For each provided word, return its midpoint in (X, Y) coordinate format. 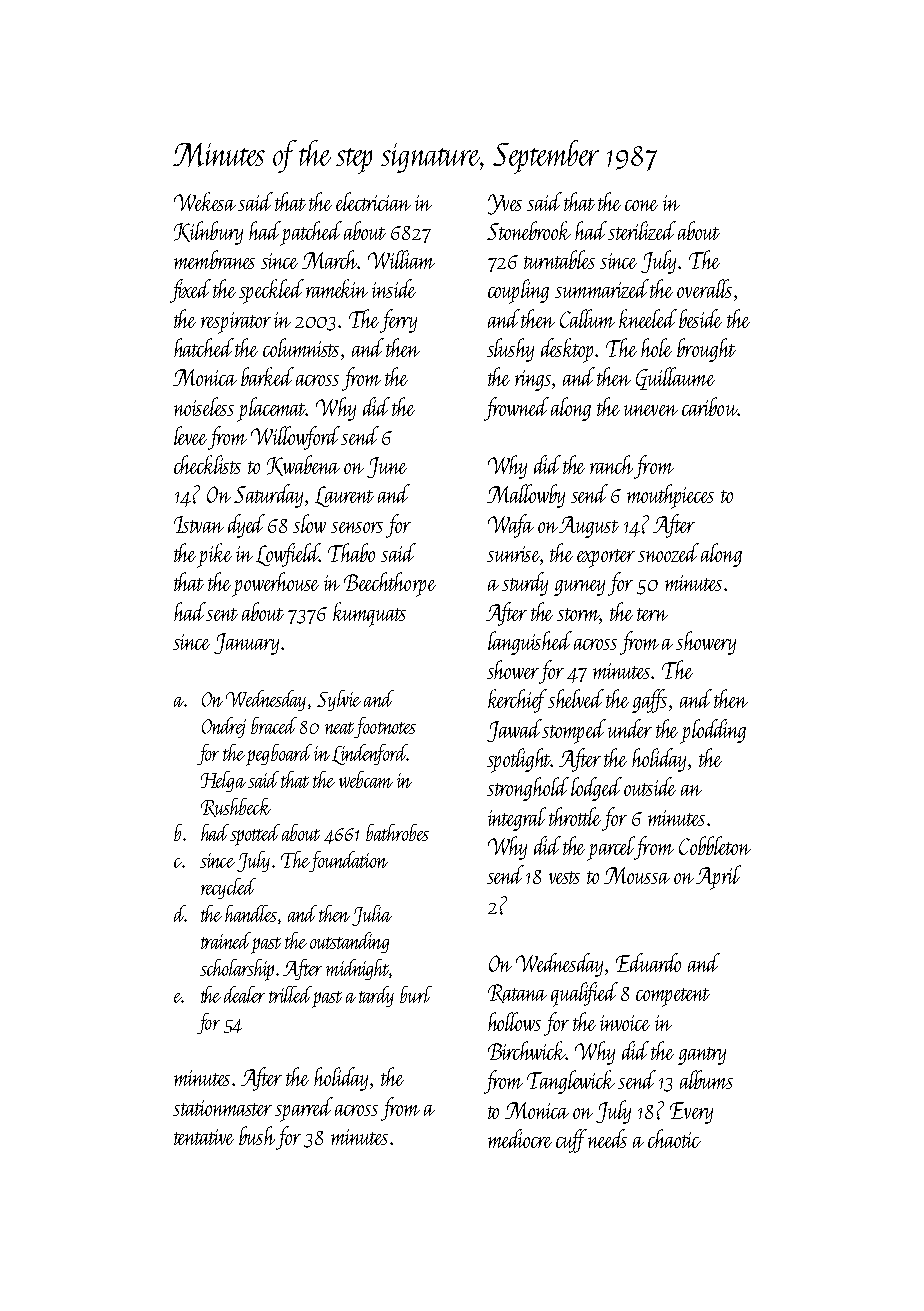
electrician (373, 201)
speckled (271, 291)
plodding (713, 731)
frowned (516, 409)
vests (564, 877)
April (718, 877)
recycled (228, 888)
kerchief (518, 701)
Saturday (268, 496)
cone (641, 205)
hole (656, 347)
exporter (606, 558)
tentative (204, 1137)
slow (309, 523)
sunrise (514, 555)
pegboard (279, 755)
